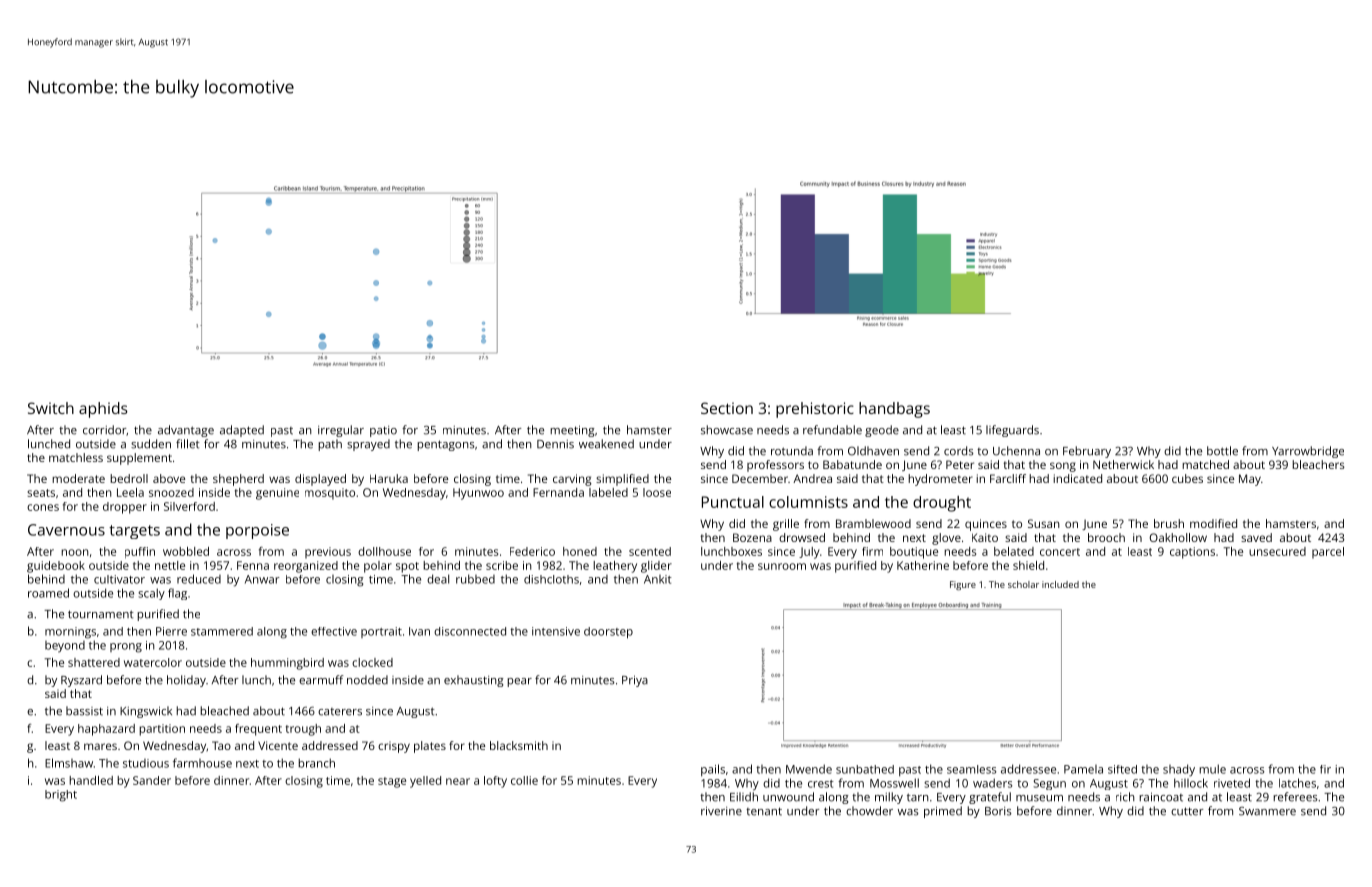 This image has width=1372, height=887. Describe the element at coordinates (1028, 565) in the image. I see `shield` at that location.
